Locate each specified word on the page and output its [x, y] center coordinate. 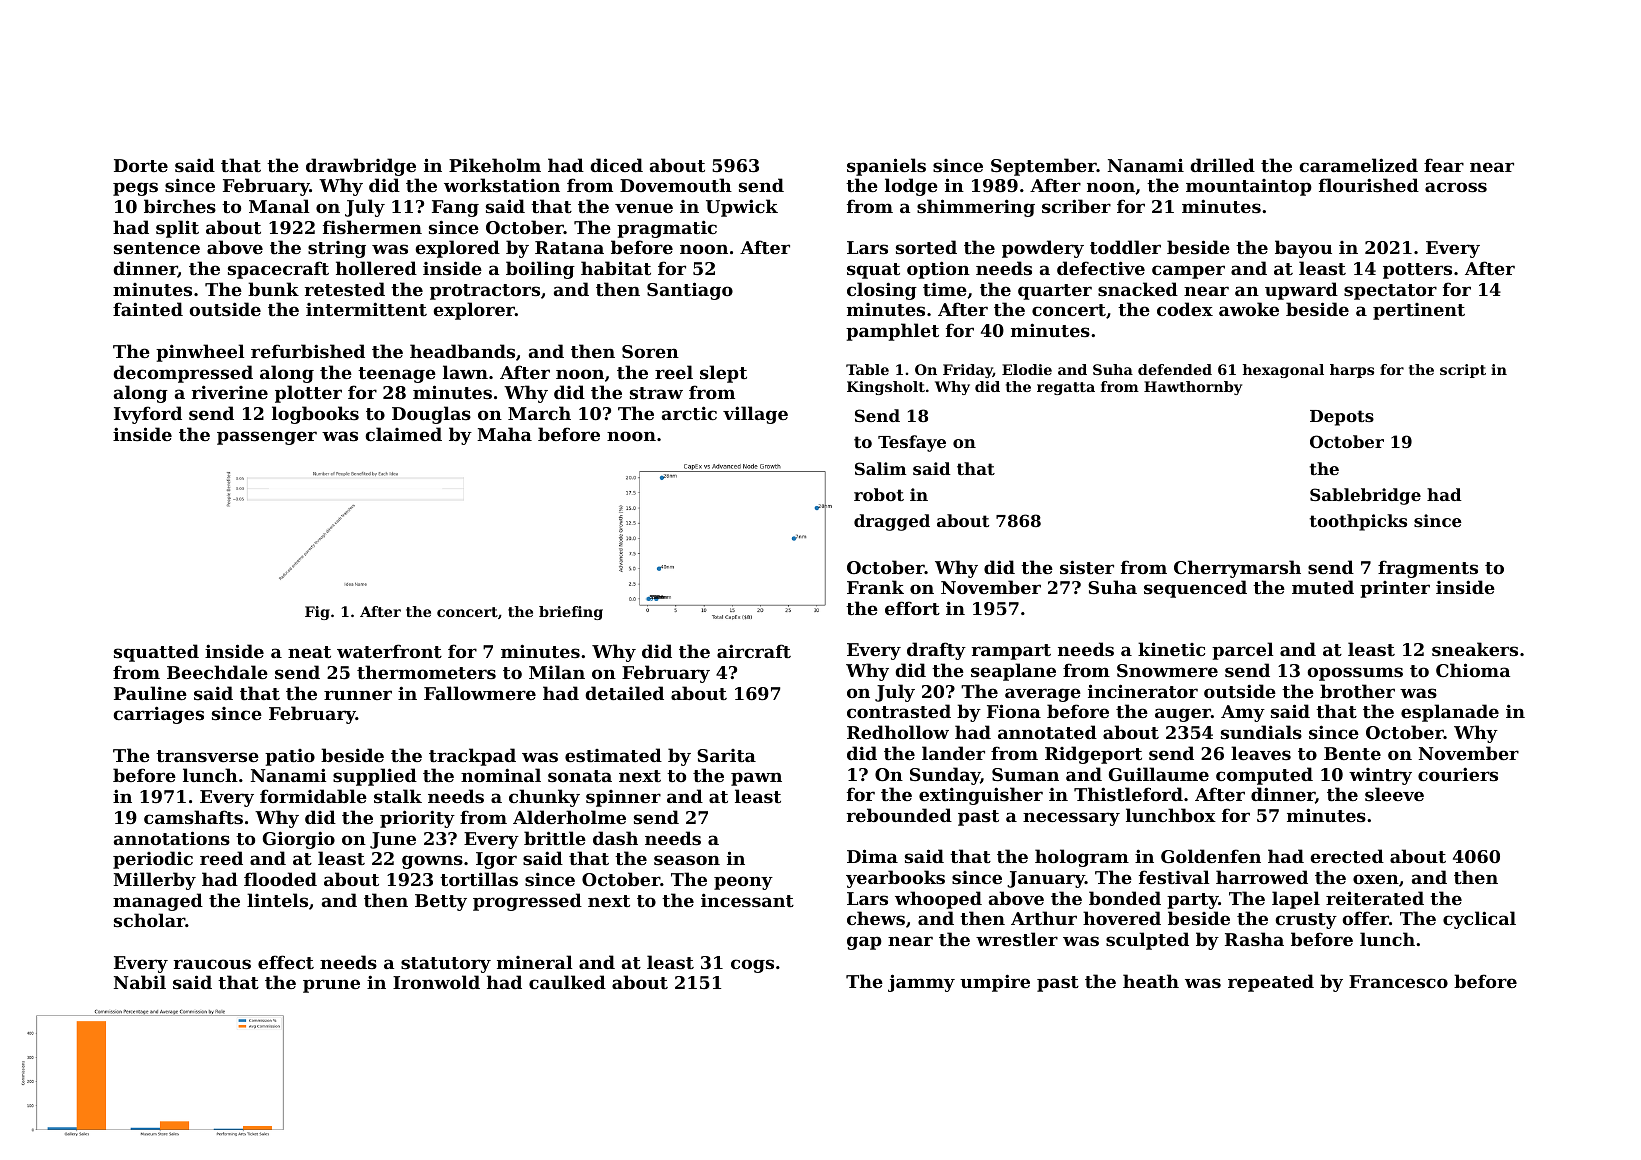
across [1456, 187]
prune [331, 986]
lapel [1296, 900]
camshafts [193, 817]
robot [879, 494]
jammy [921, 983]
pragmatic [667, 229]
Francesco [1398, 981]
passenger [267, 438]
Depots [1342, 418]
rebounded [899, 815]
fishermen [372, 227]
